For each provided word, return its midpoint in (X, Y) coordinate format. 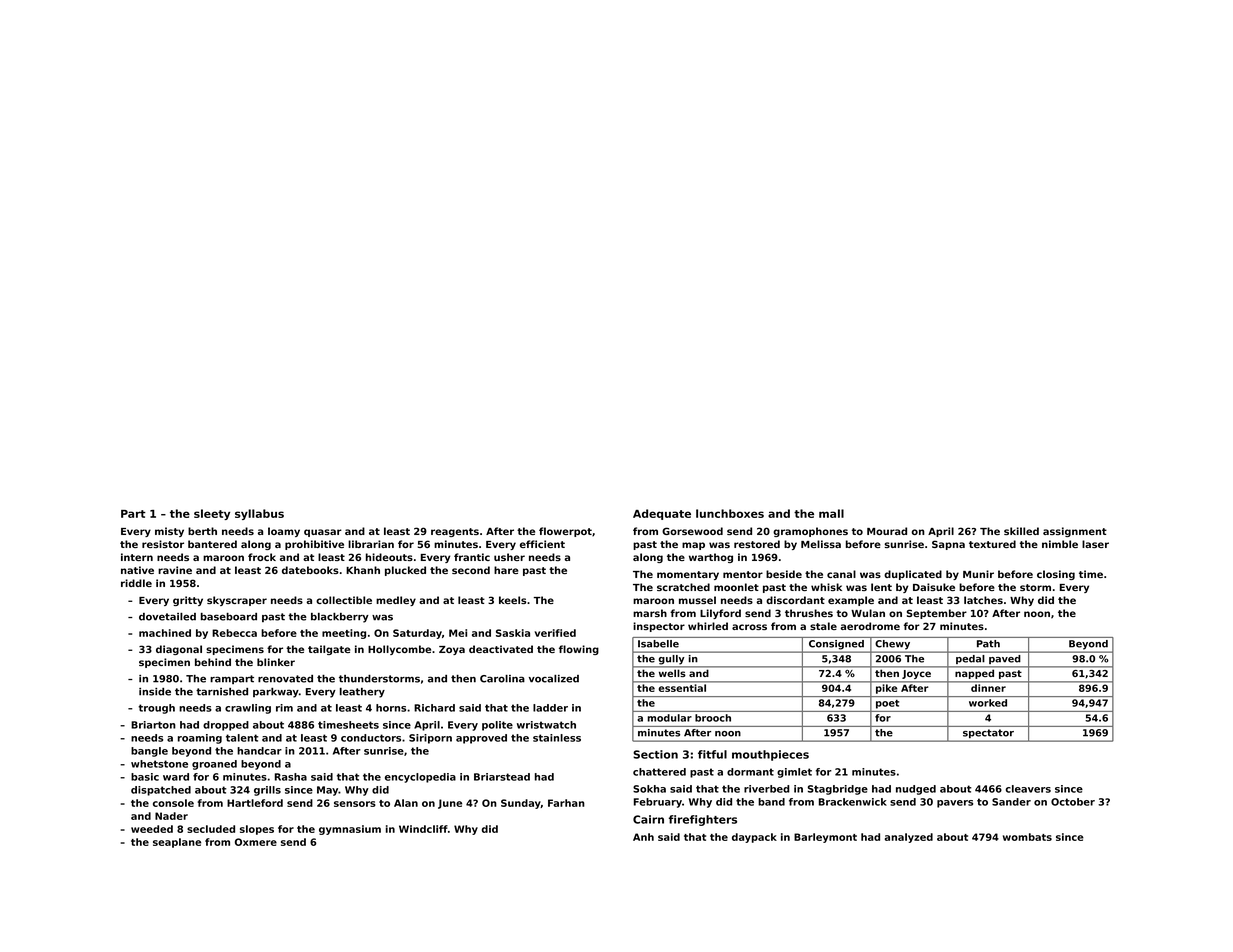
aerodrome (870, 626)
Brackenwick (853, 802)
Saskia (513, 633)
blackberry (340, 618)
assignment (1075, 532)
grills (267, 791)
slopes (257, 830)
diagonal (179, 650)
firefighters (703, 820)
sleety (212, 514)
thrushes (809, 613)
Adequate (662, 514)
